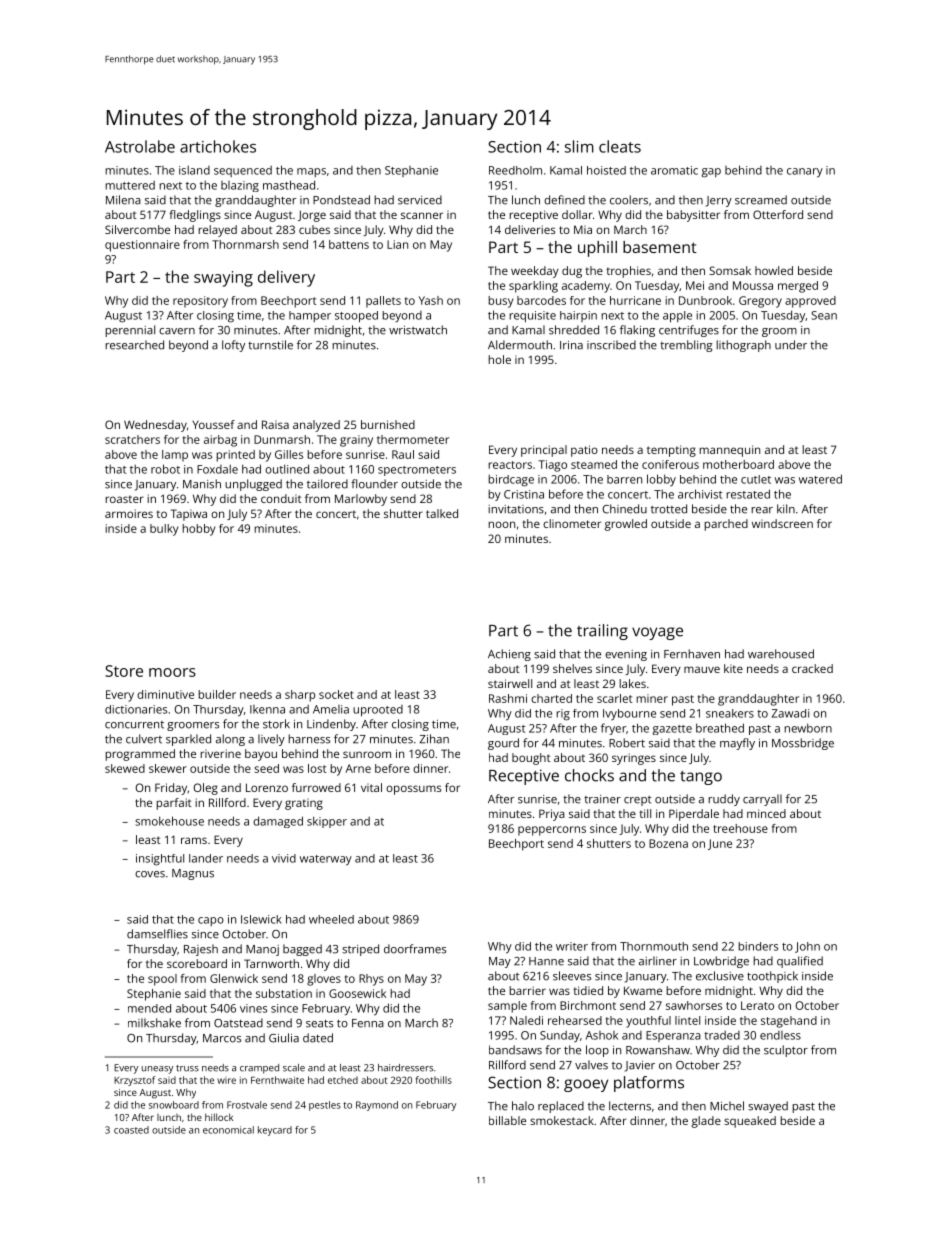 The image size is (952, 1233). What do you see at coordinates (218, 146) in the screenshot?
I see `artichokes` at bounding box center [218, 146].
